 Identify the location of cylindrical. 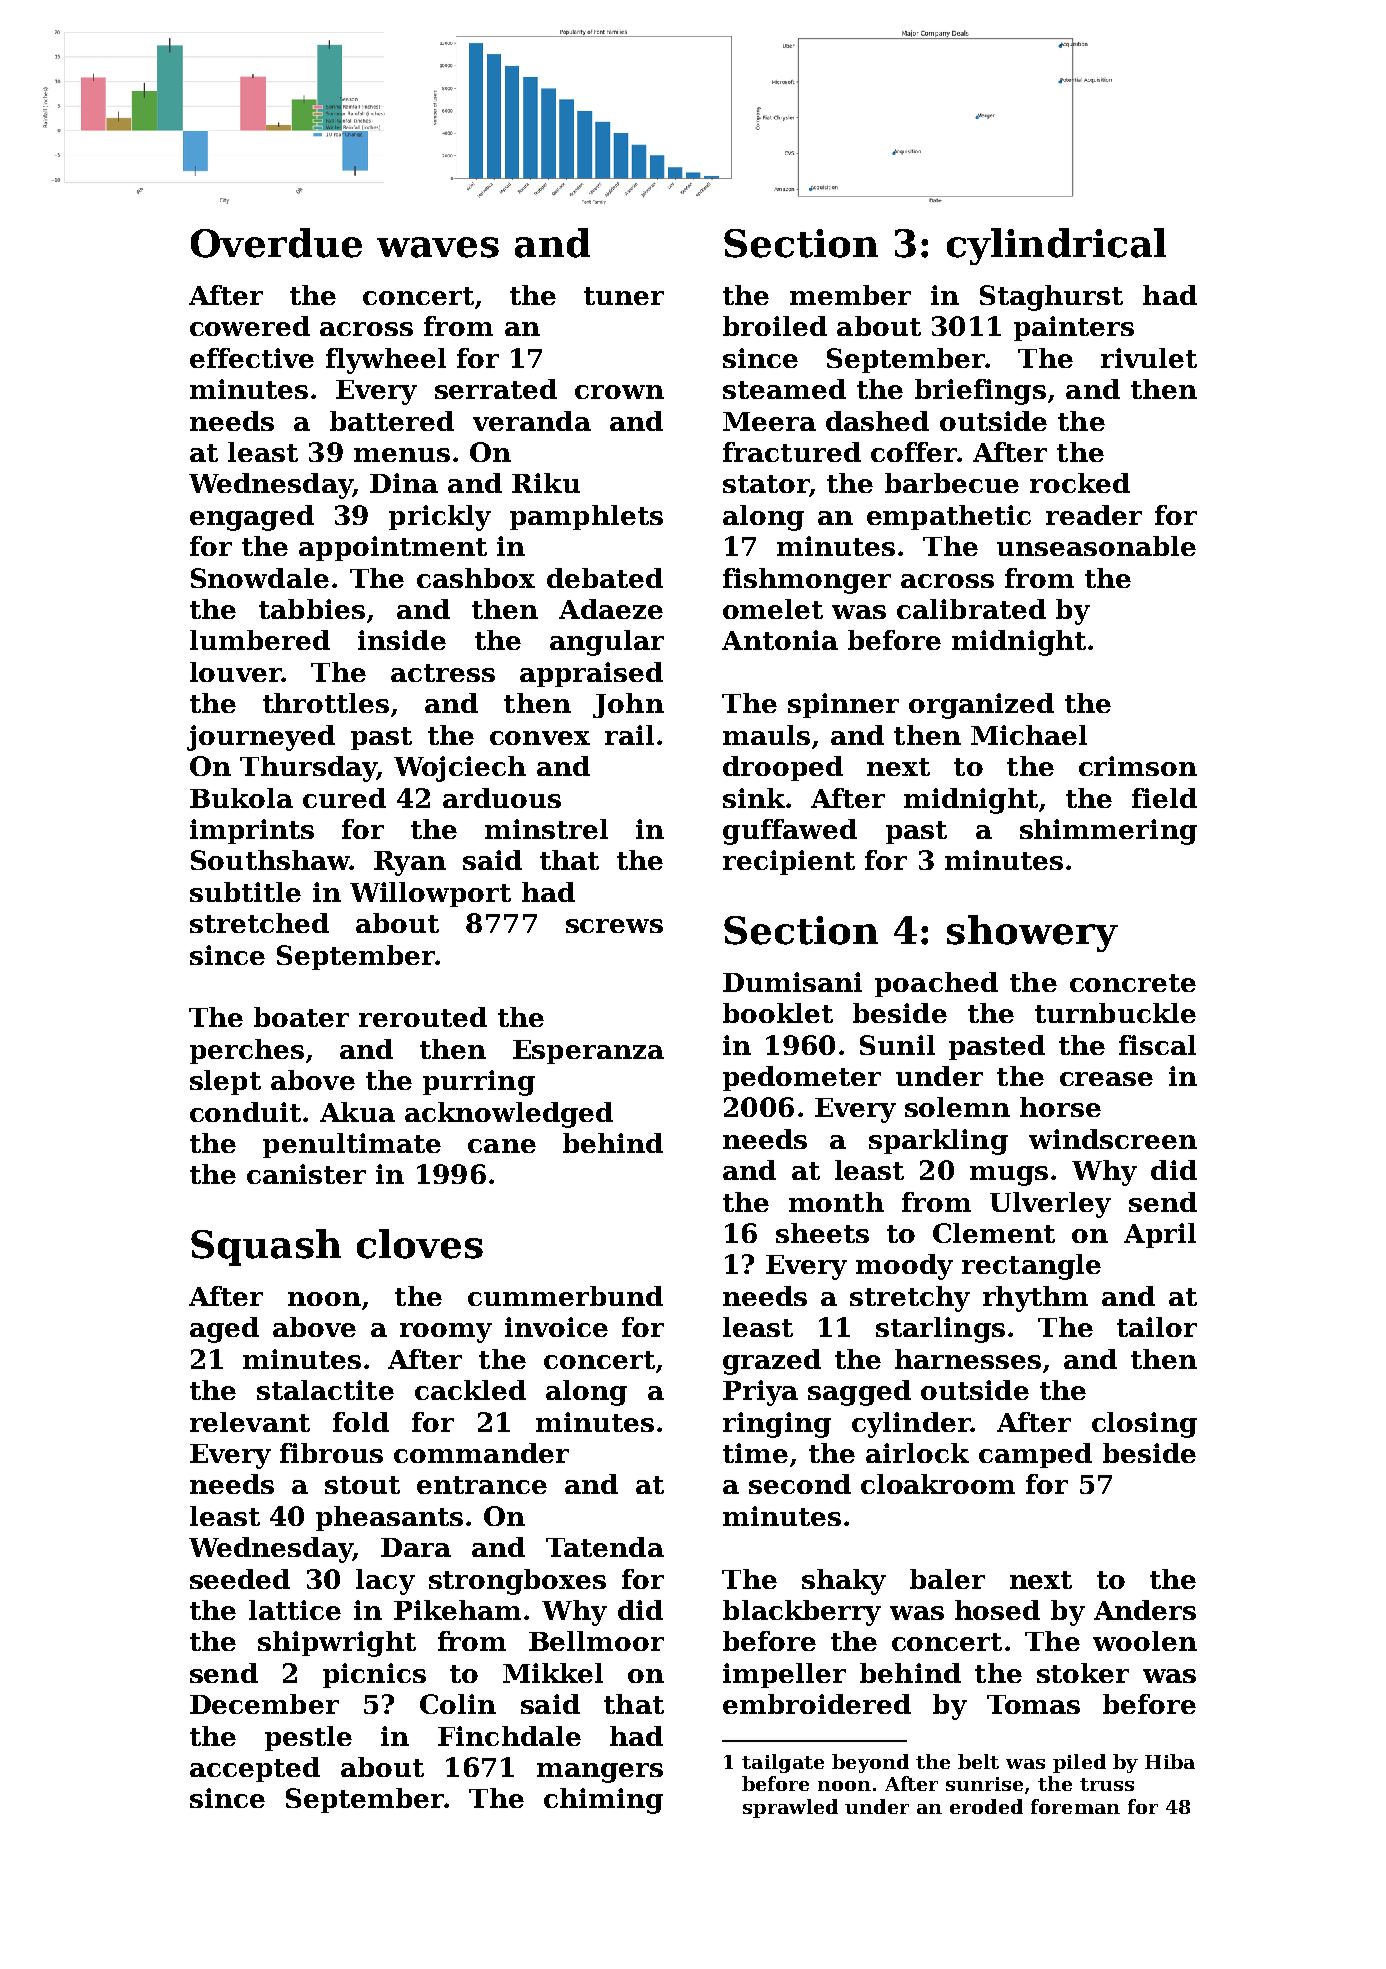
(1056, 246).
